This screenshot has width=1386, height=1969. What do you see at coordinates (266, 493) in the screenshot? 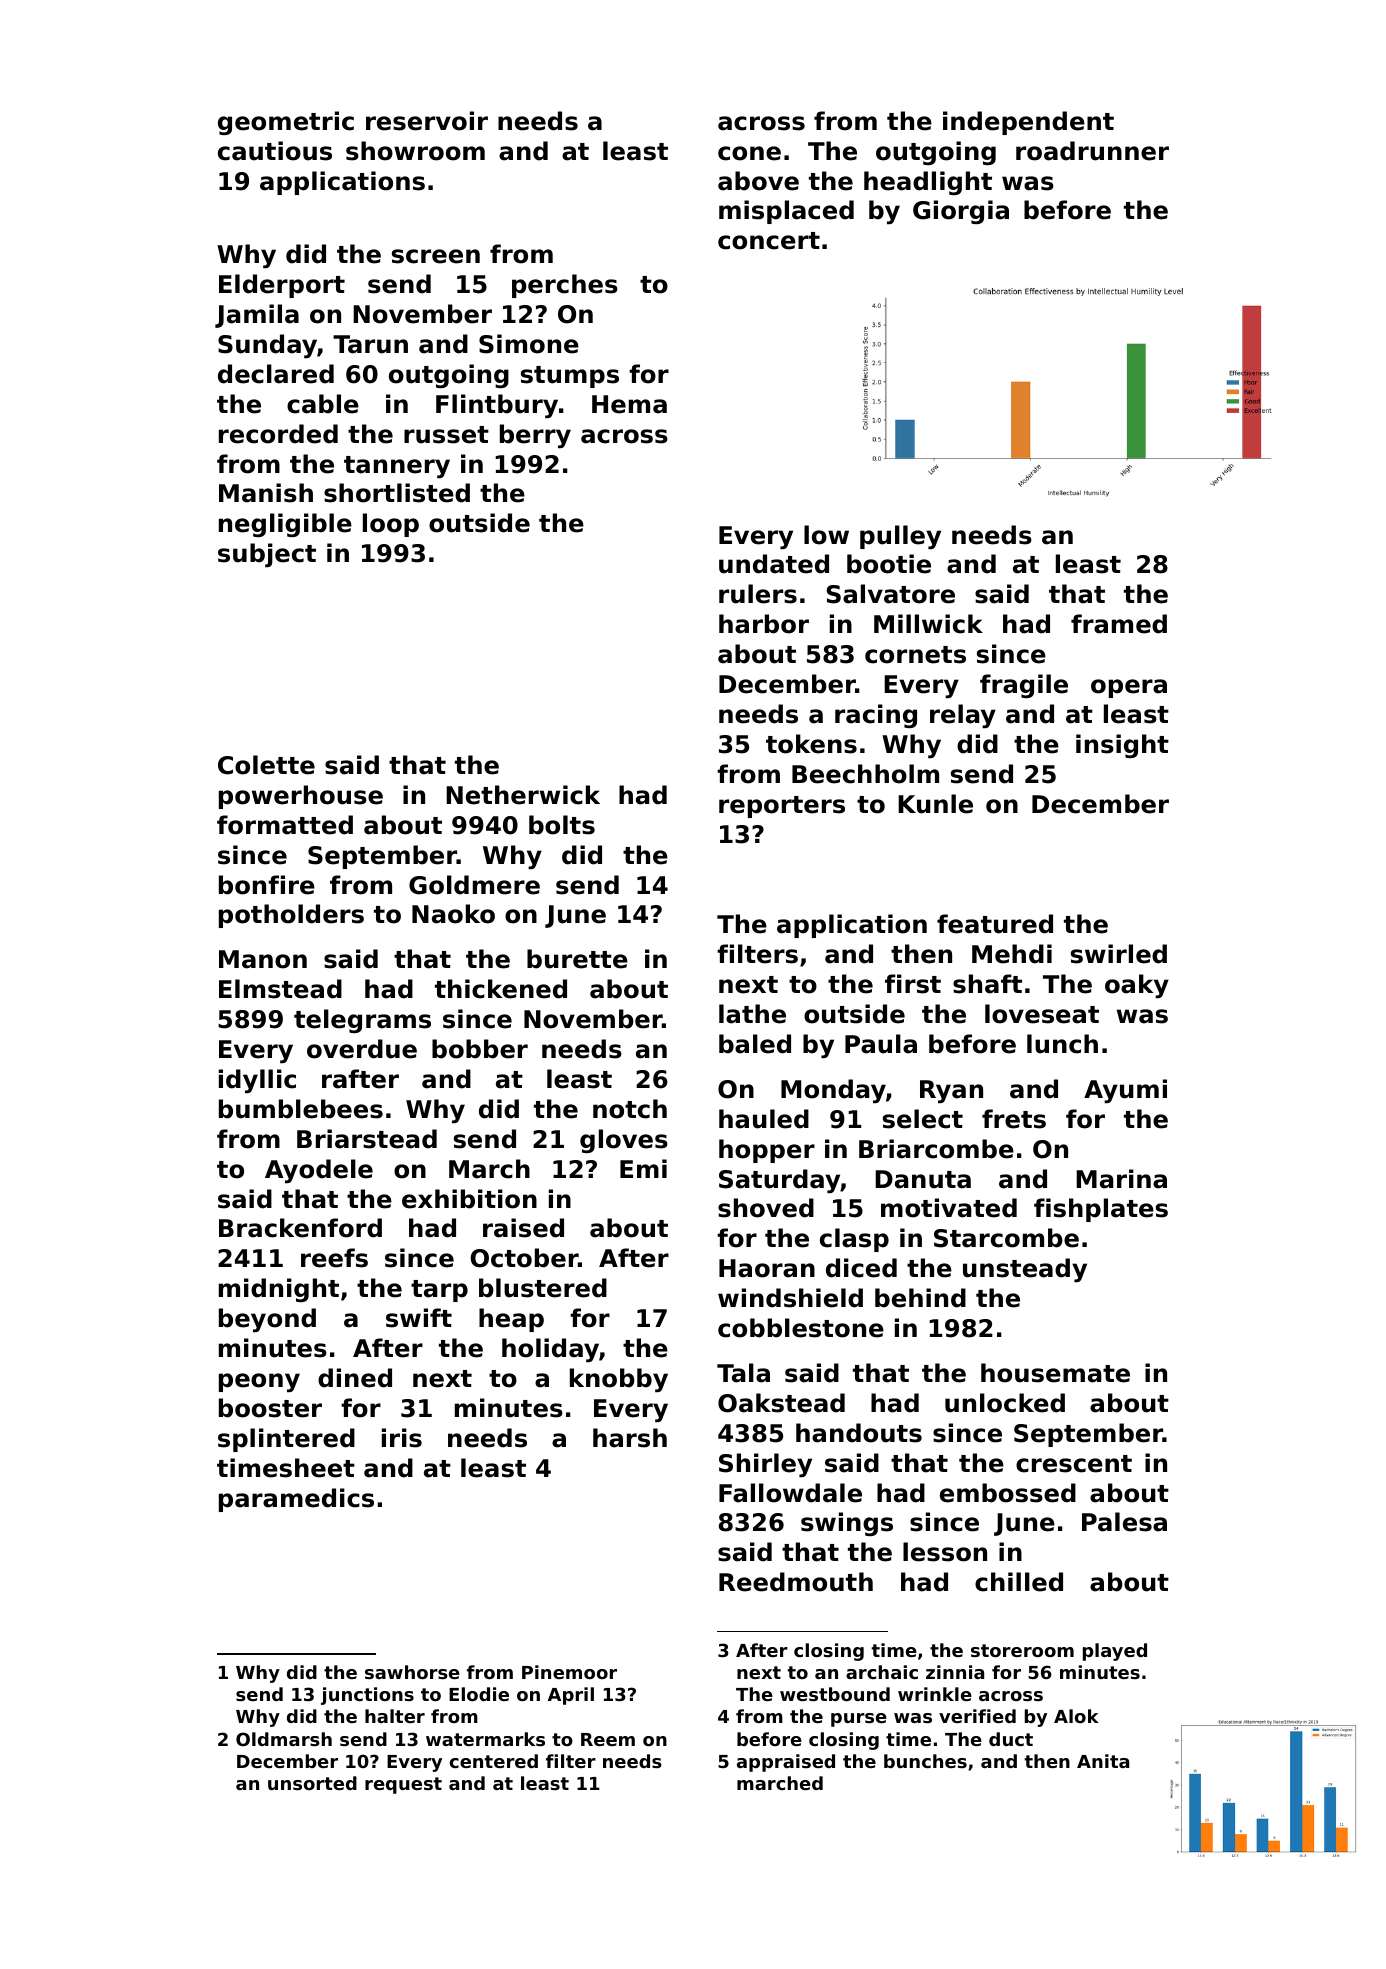
I see `Manish` at bounding box center [266, 493].
